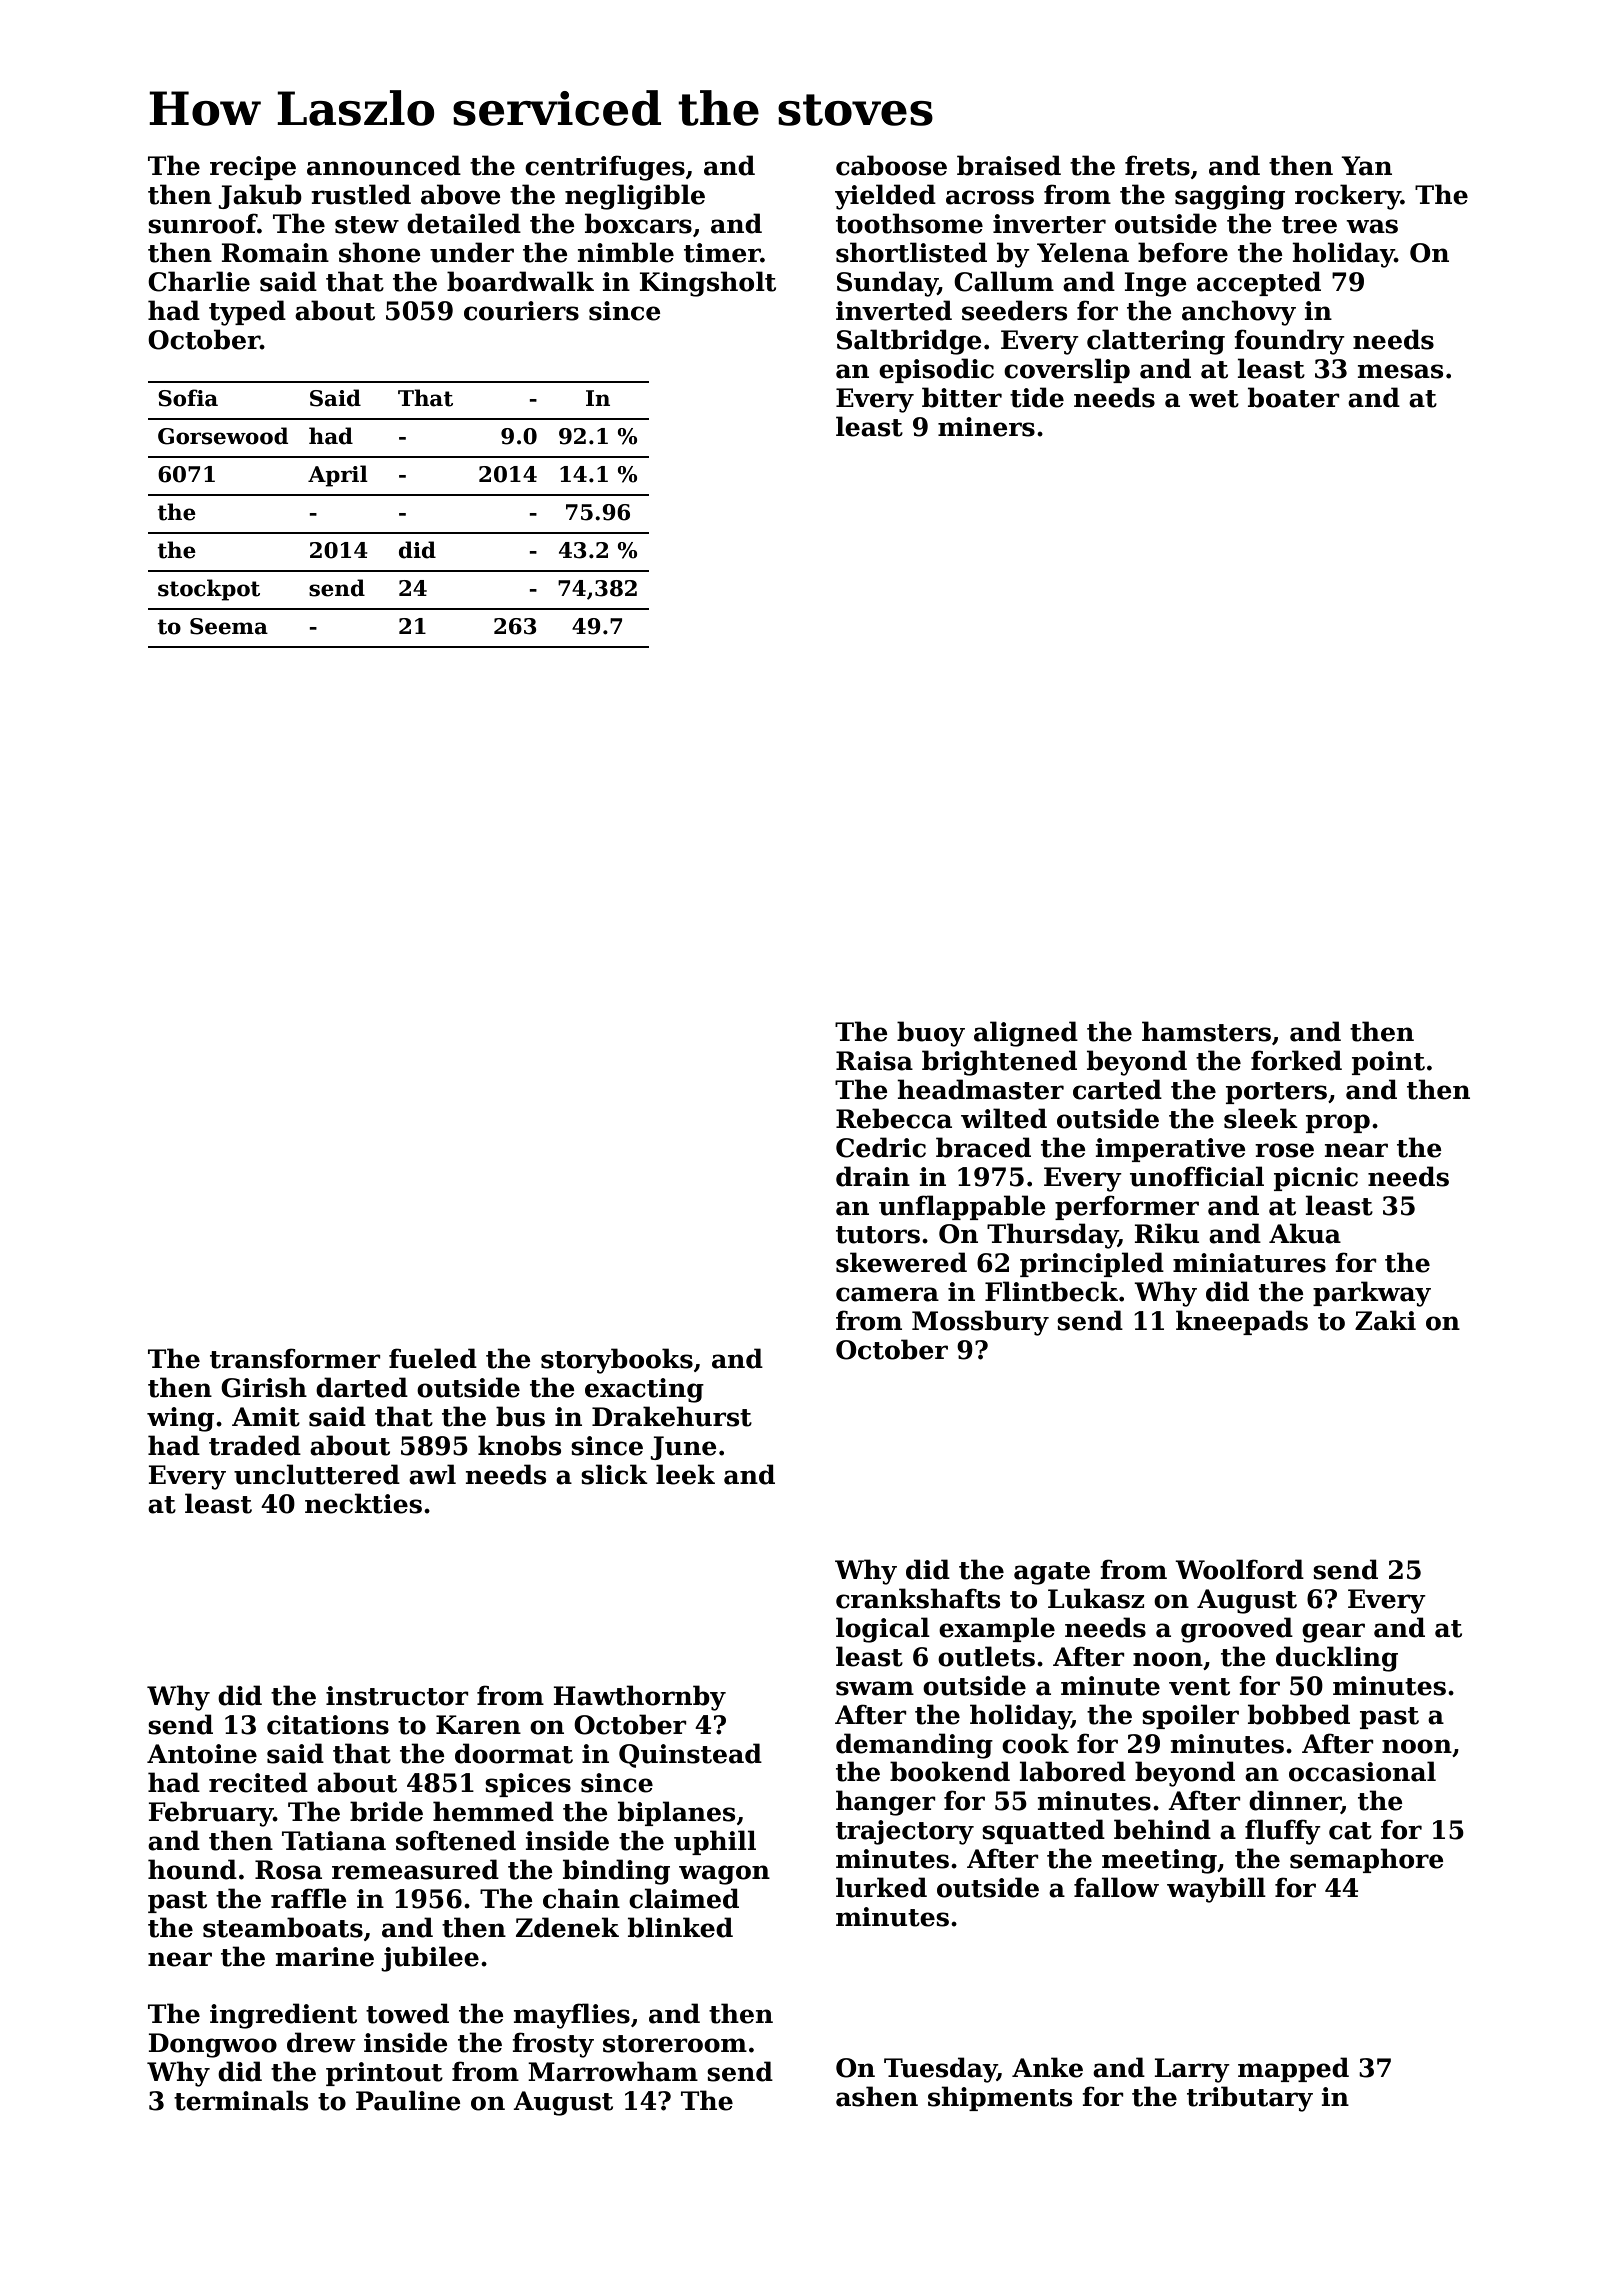 The height and width of the document is (2292, 1620). What do you see at coordinates (878, 1235) in the document?
I see `tutors` at bounding box center [878, 1235].
